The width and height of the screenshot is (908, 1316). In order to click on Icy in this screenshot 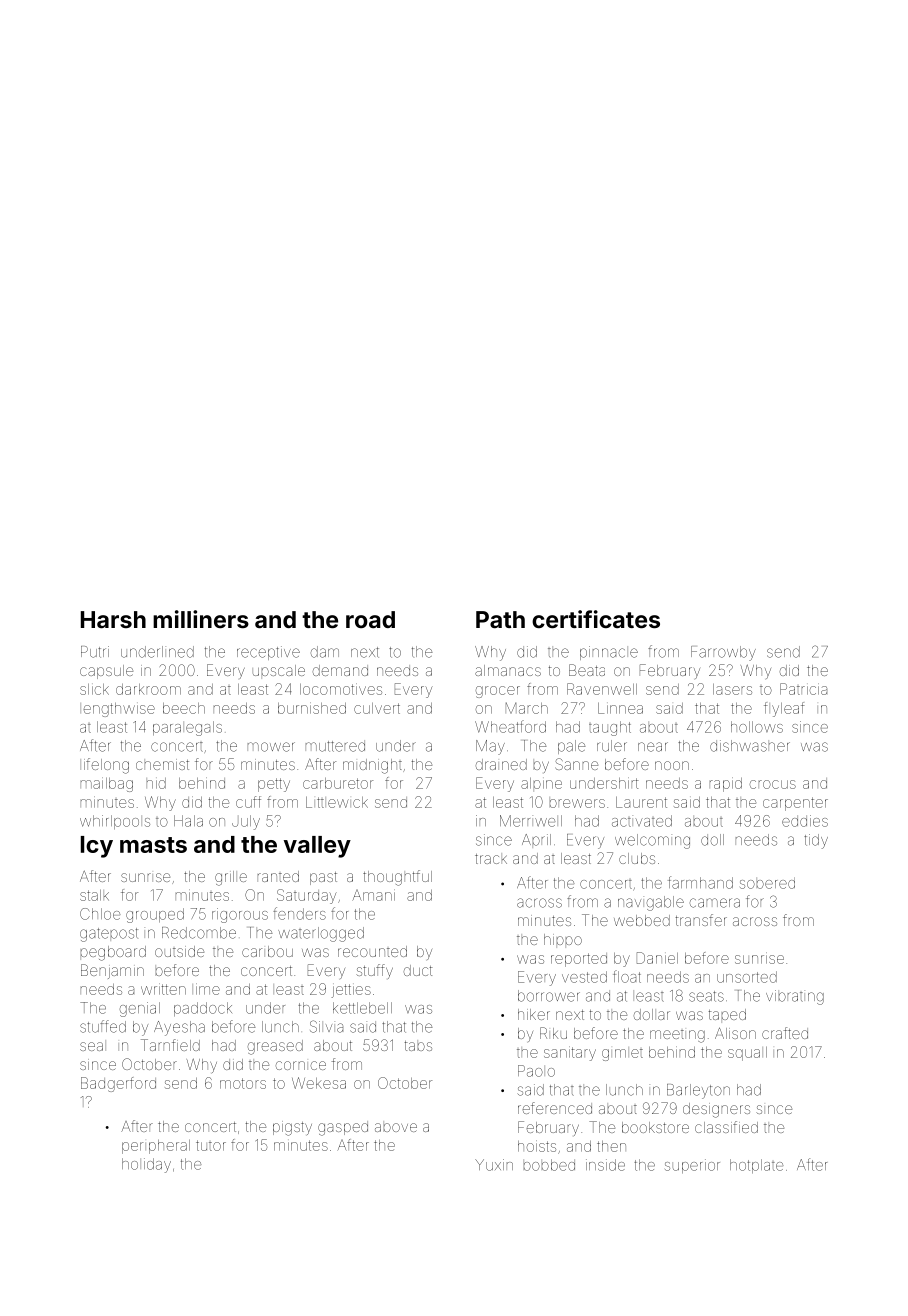, I will do `click(97, 847)`.
